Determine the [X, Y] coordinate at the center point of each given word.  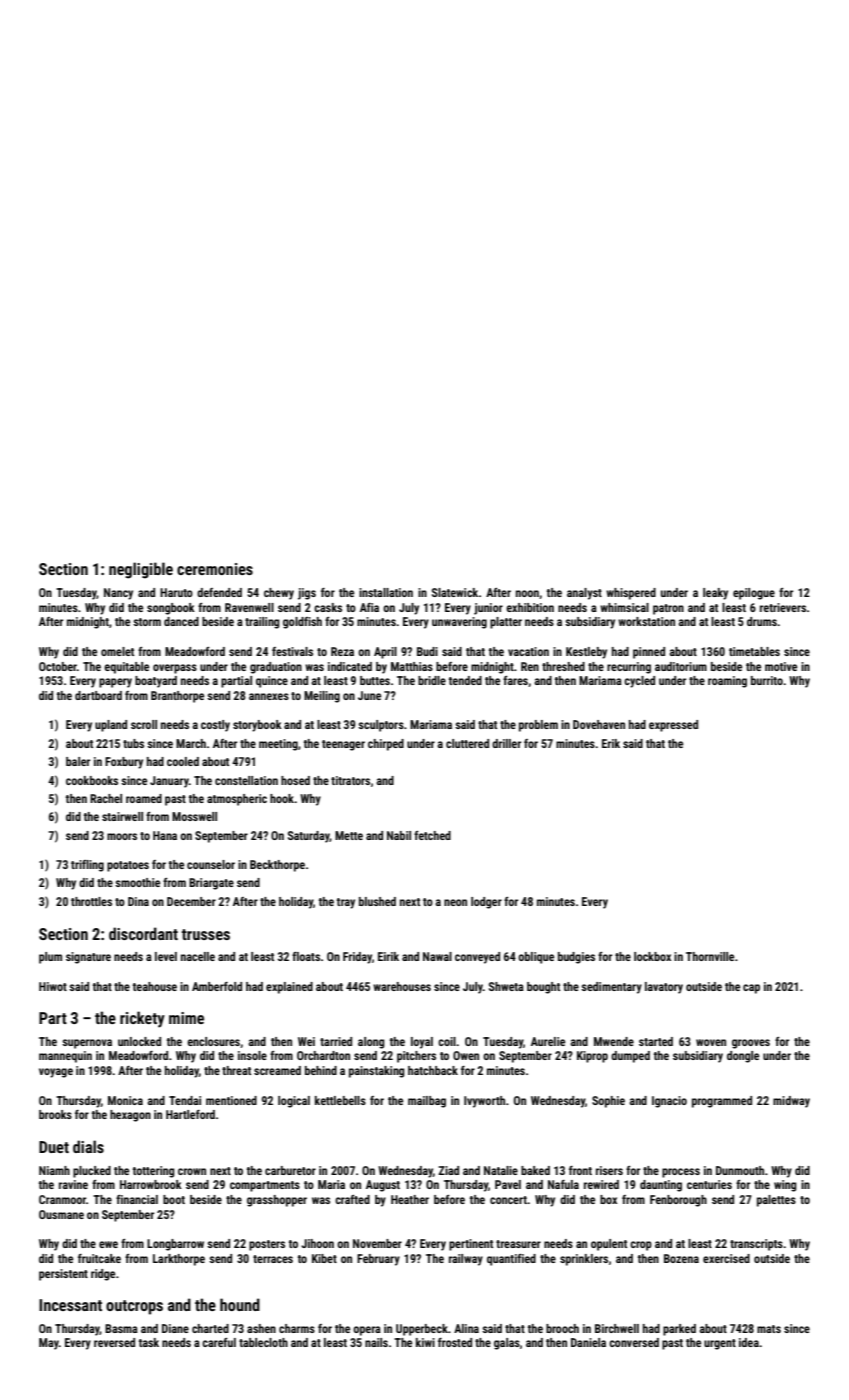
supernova [87, 1044]
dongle [743, 1057]
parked [679, 1330]
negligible [141, 570]
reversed [114, 1342]
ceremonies [215, 569]
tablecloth [263, 1342]
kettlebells [340, 1100]
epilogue [754, 594]
